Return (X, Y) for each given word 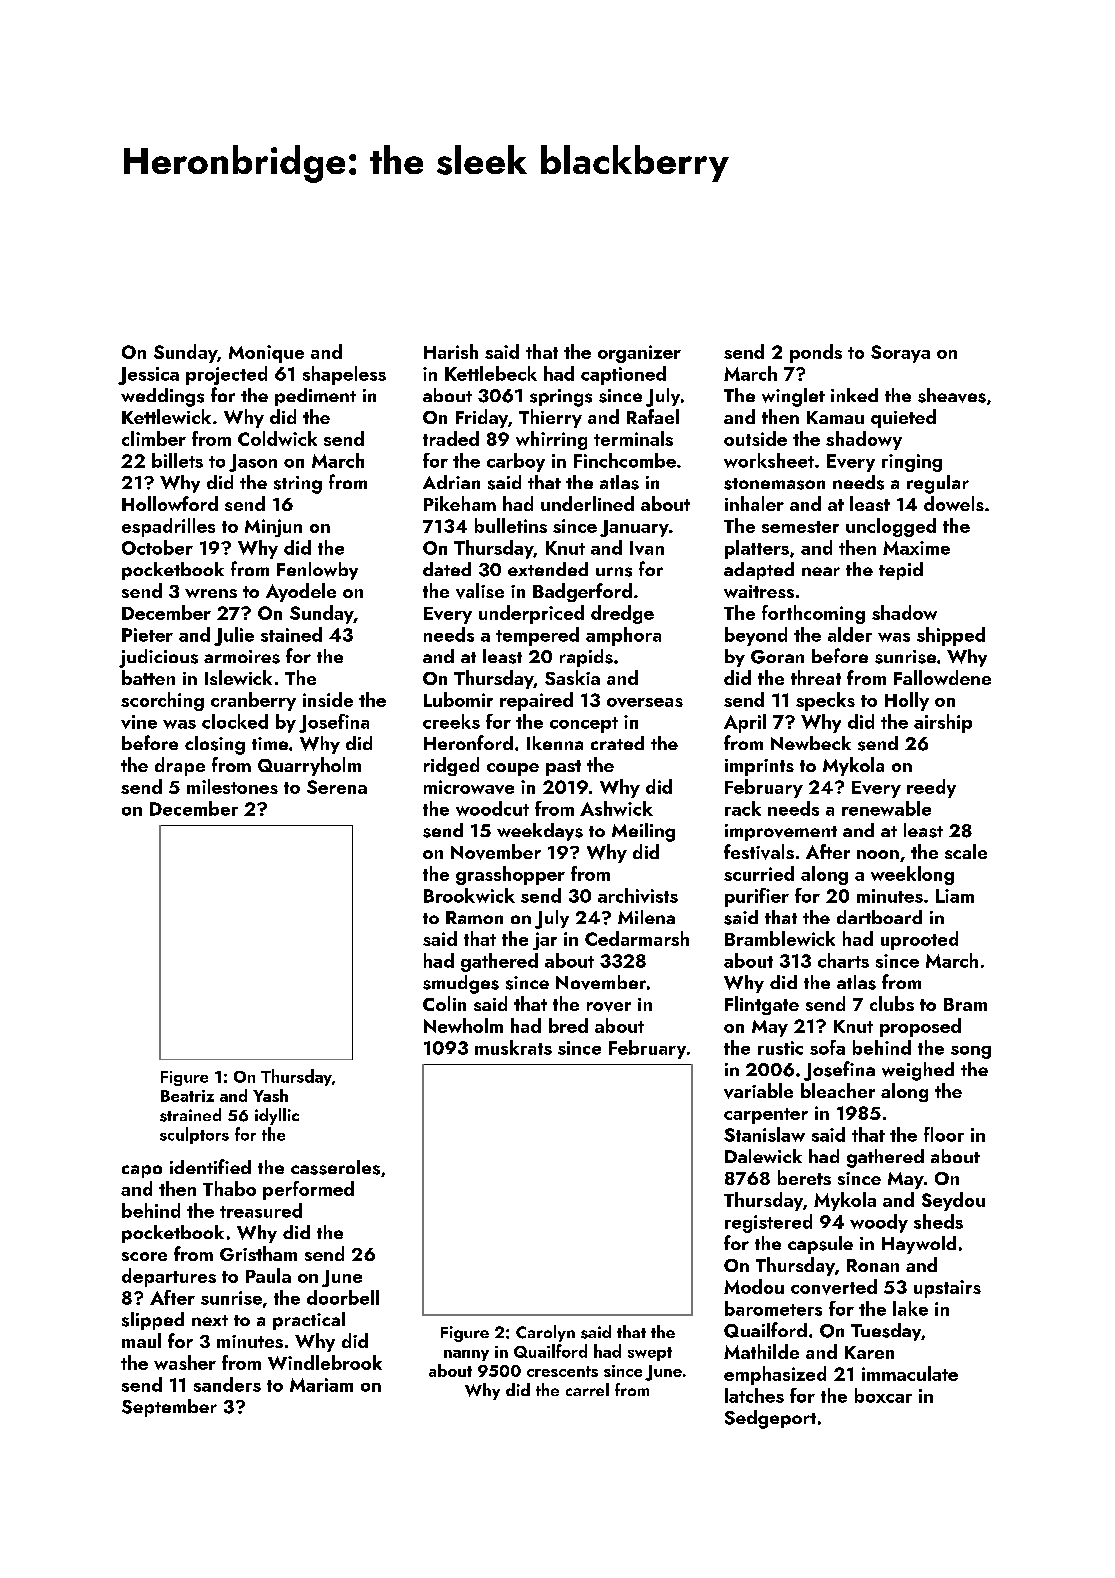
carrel (587, 1389)
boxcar (883, 1395)
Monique (266, 354)
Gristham (258, 1253)
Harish (451, 351)
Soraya (900, 354)
